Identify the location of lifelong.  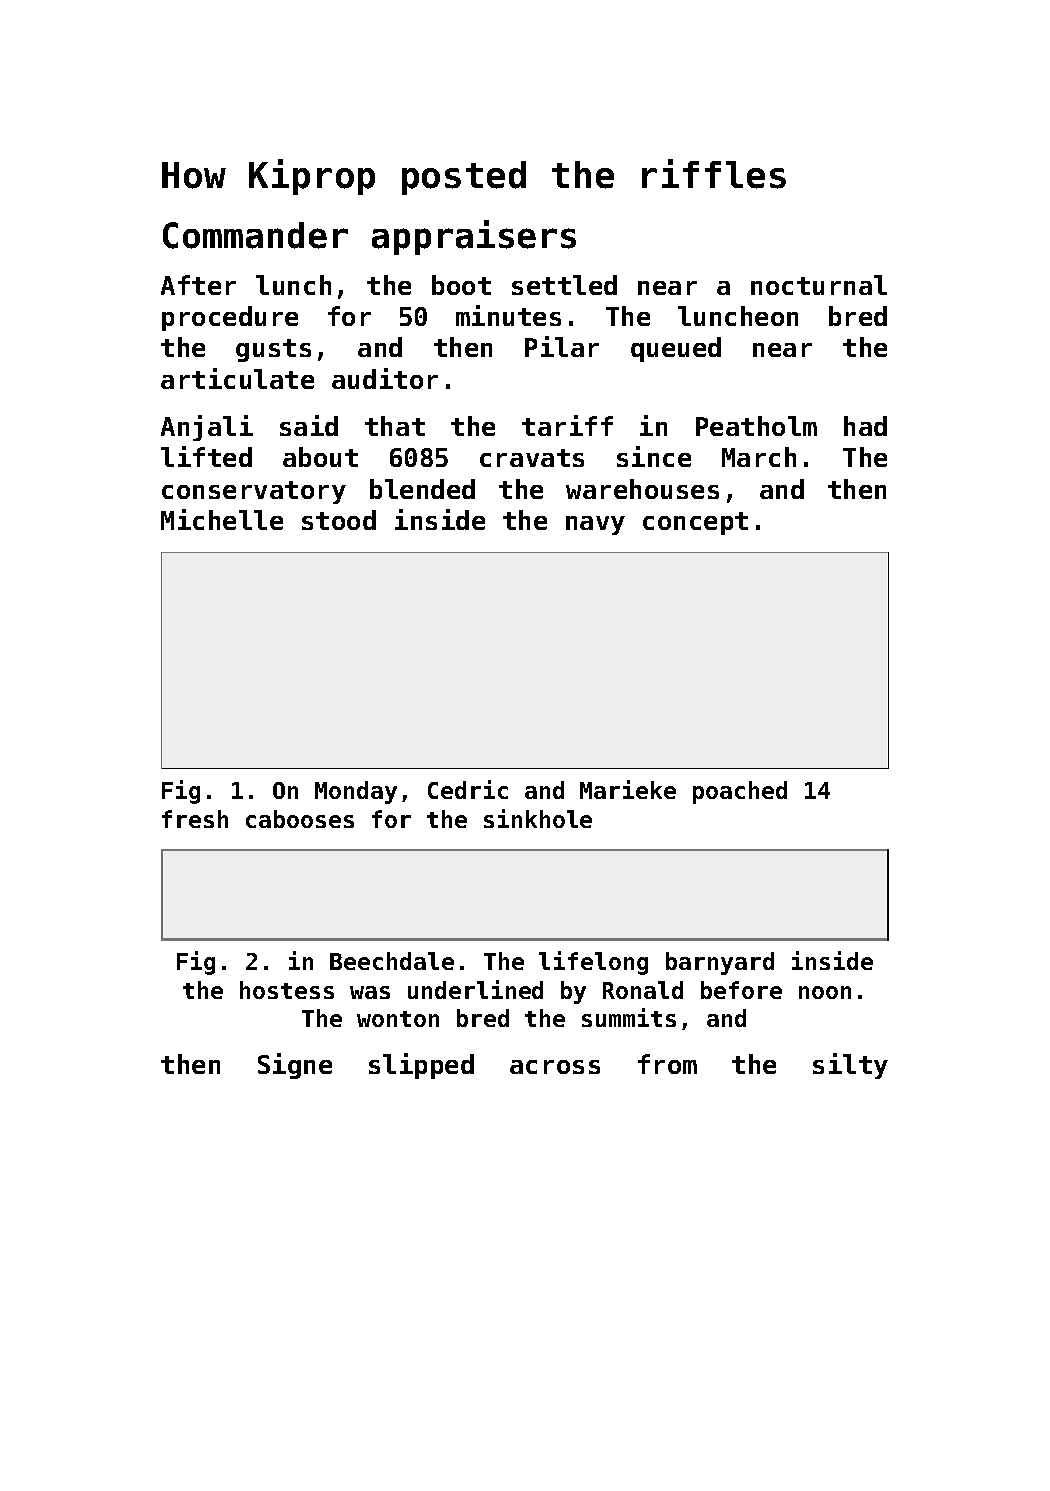
(593, 963).
